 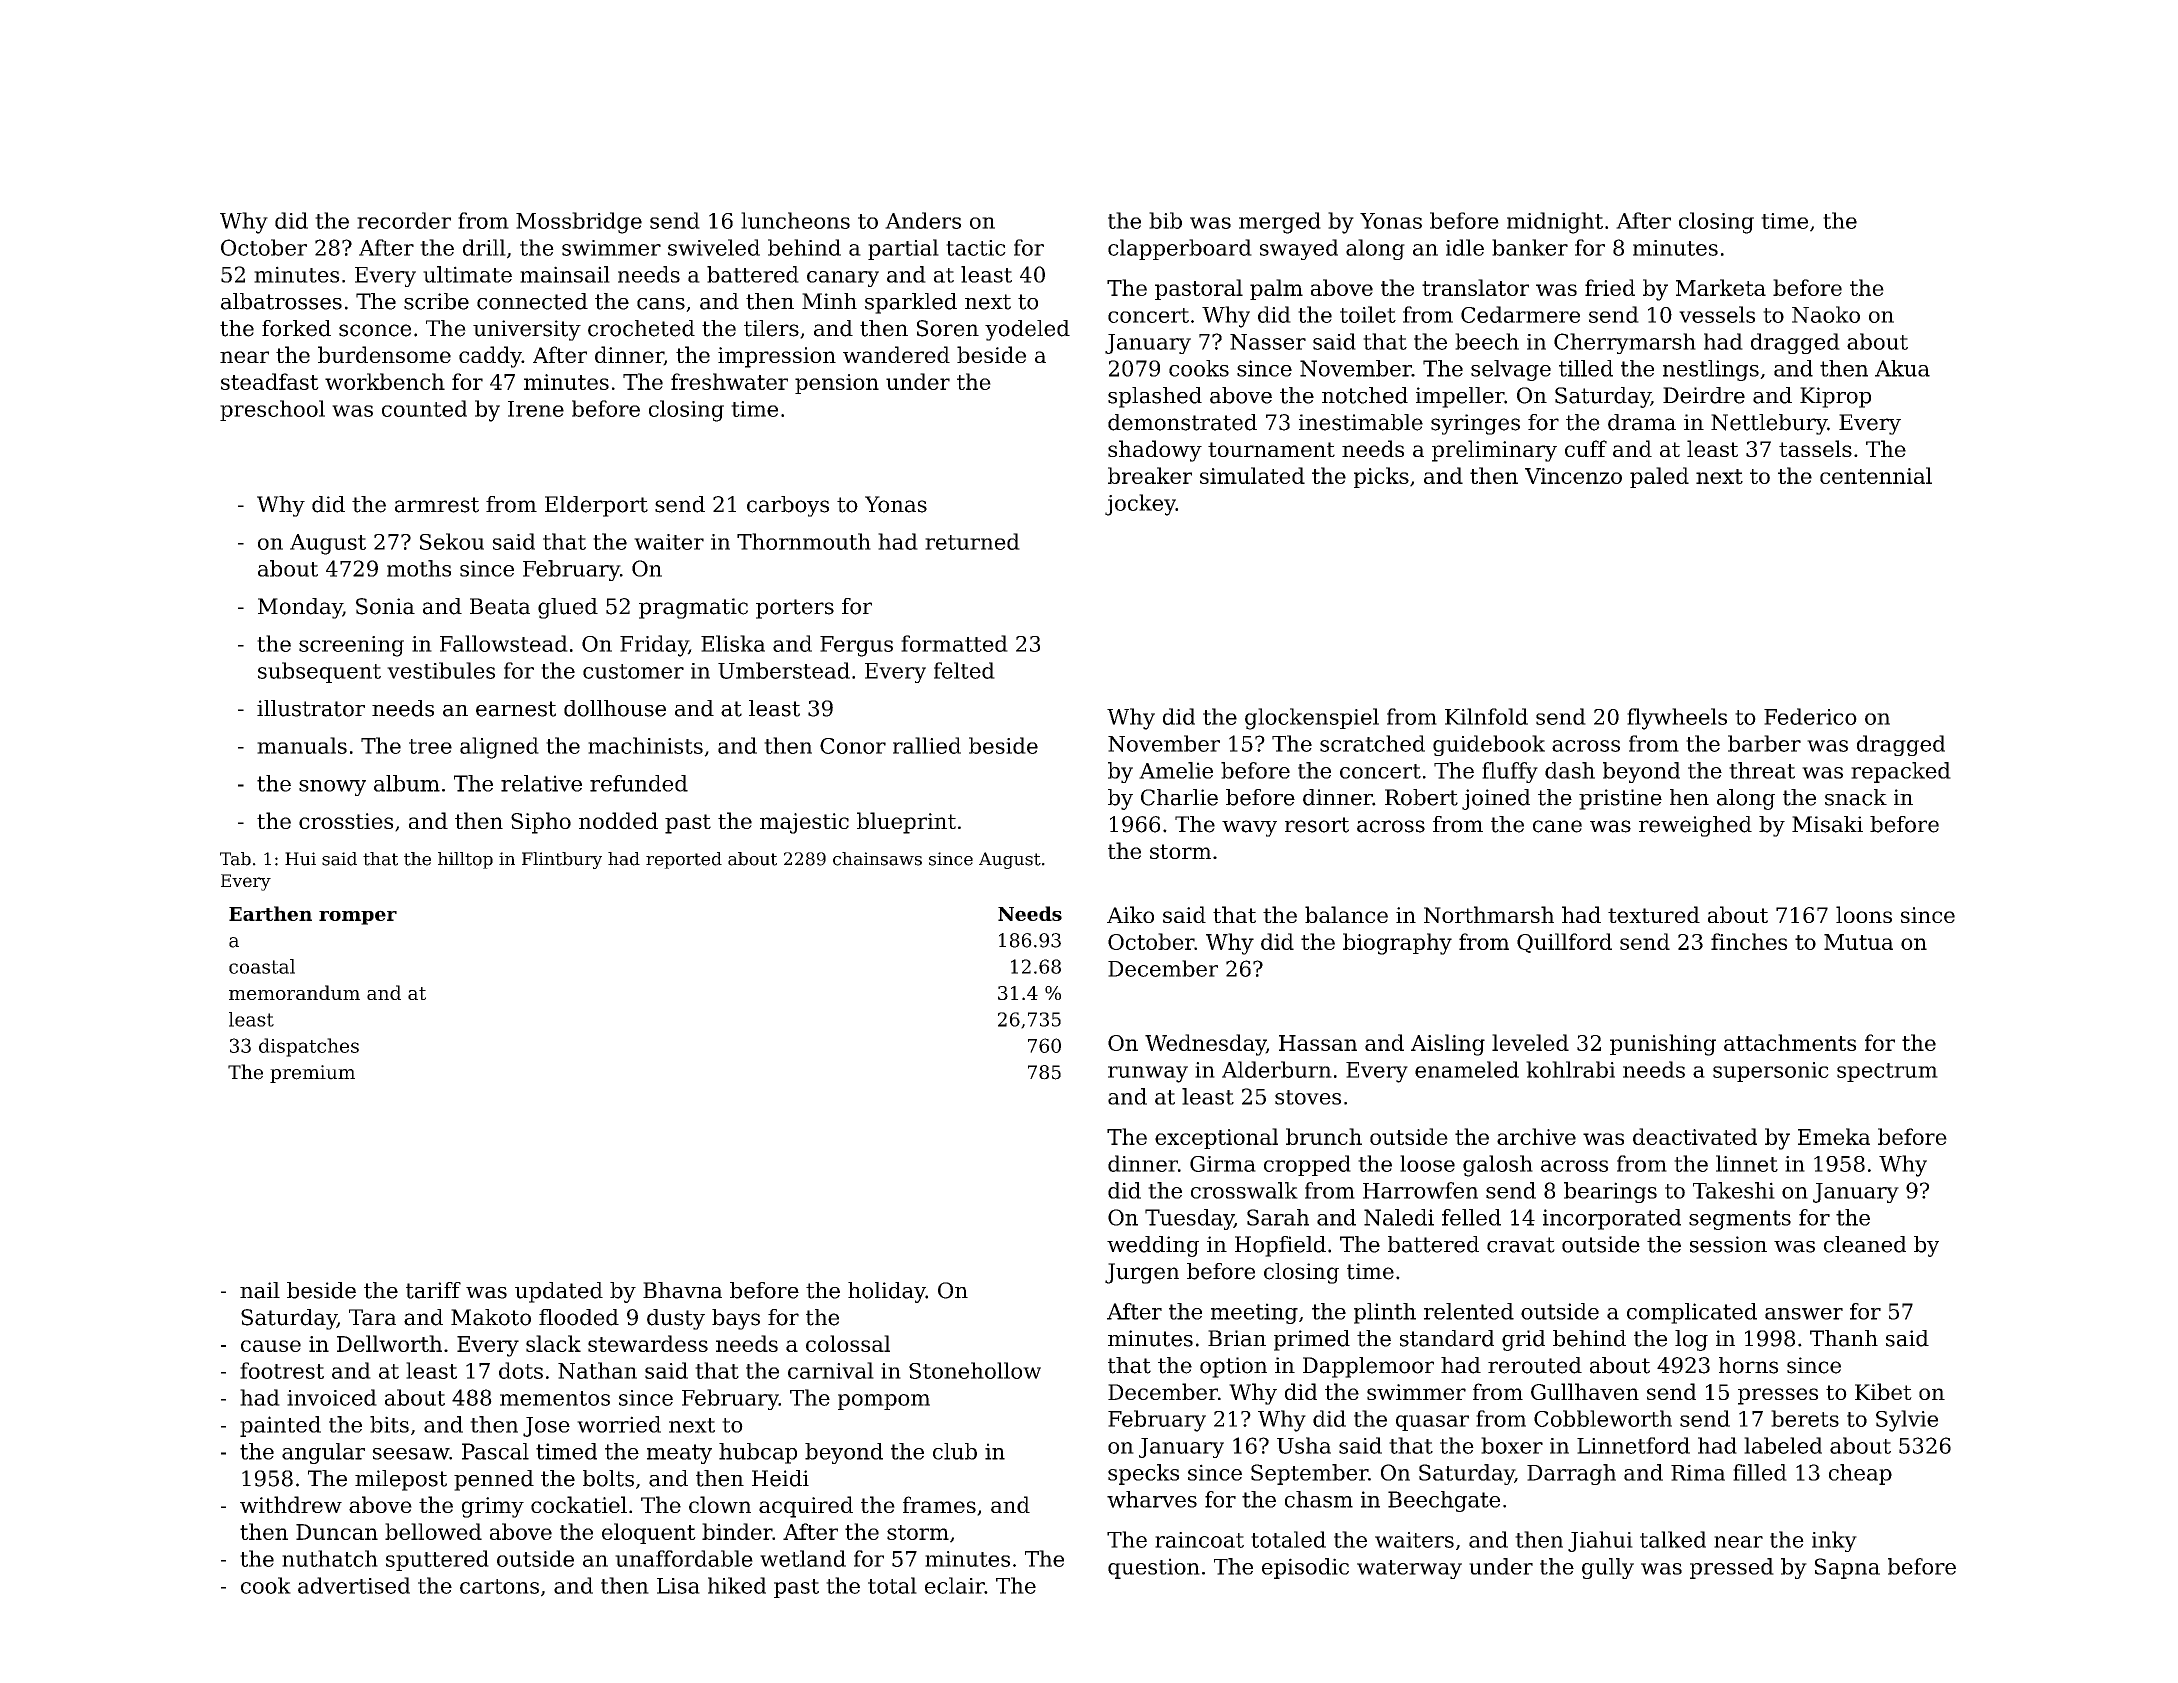 I want to click on midnight, so click(x=1555, y=223).
